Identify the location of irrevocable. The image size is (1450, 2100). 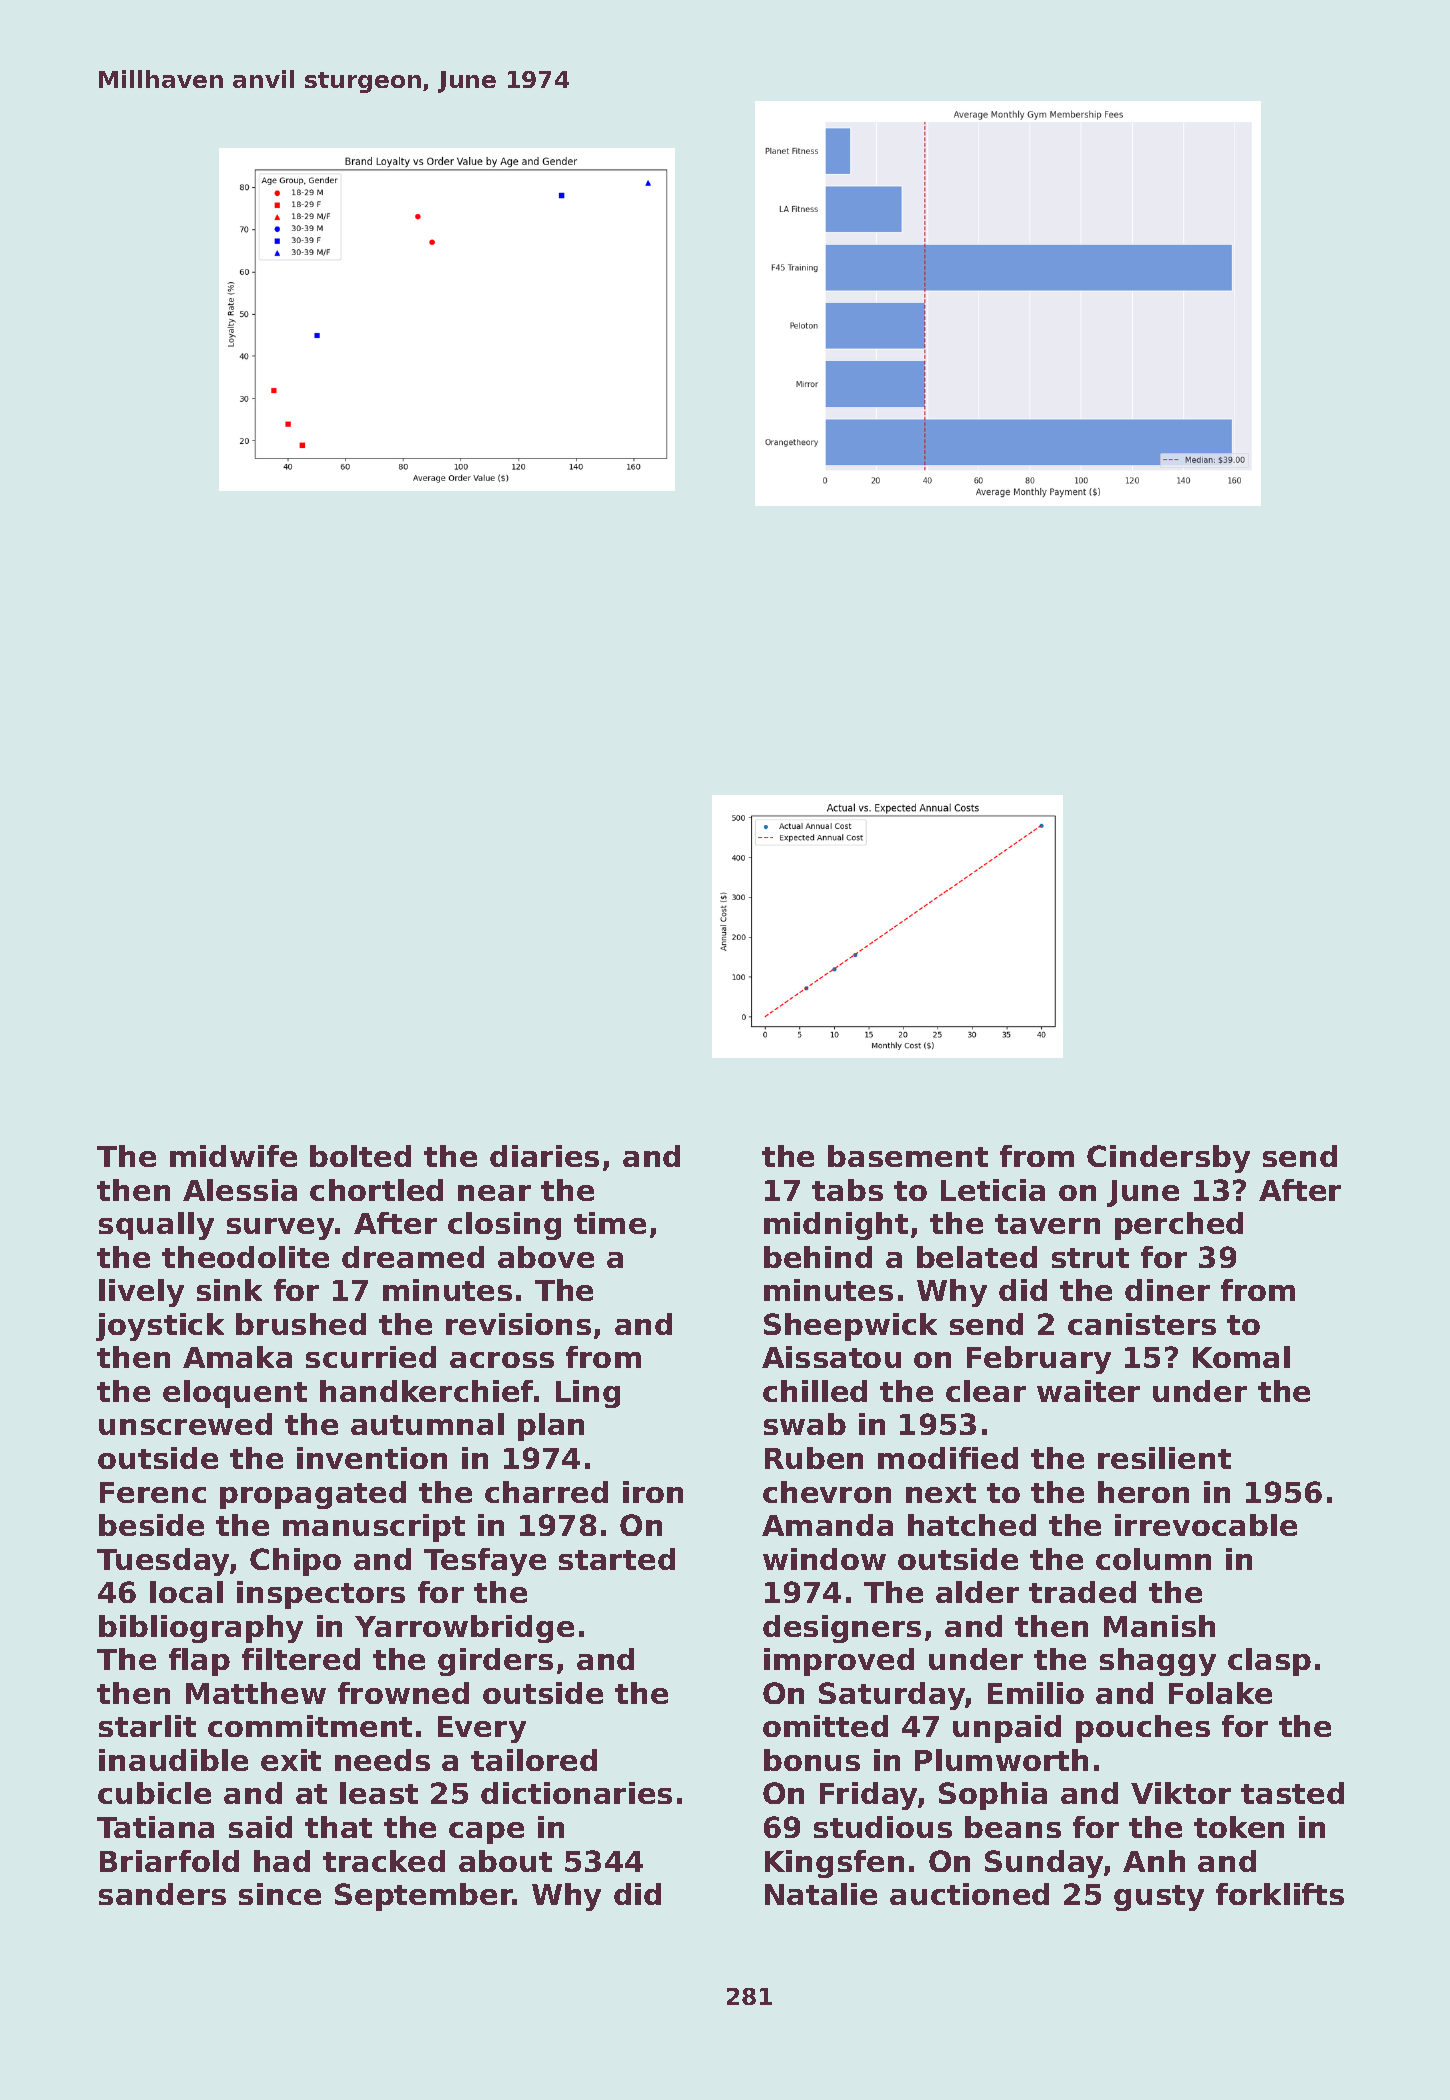
(1206, 1525).
